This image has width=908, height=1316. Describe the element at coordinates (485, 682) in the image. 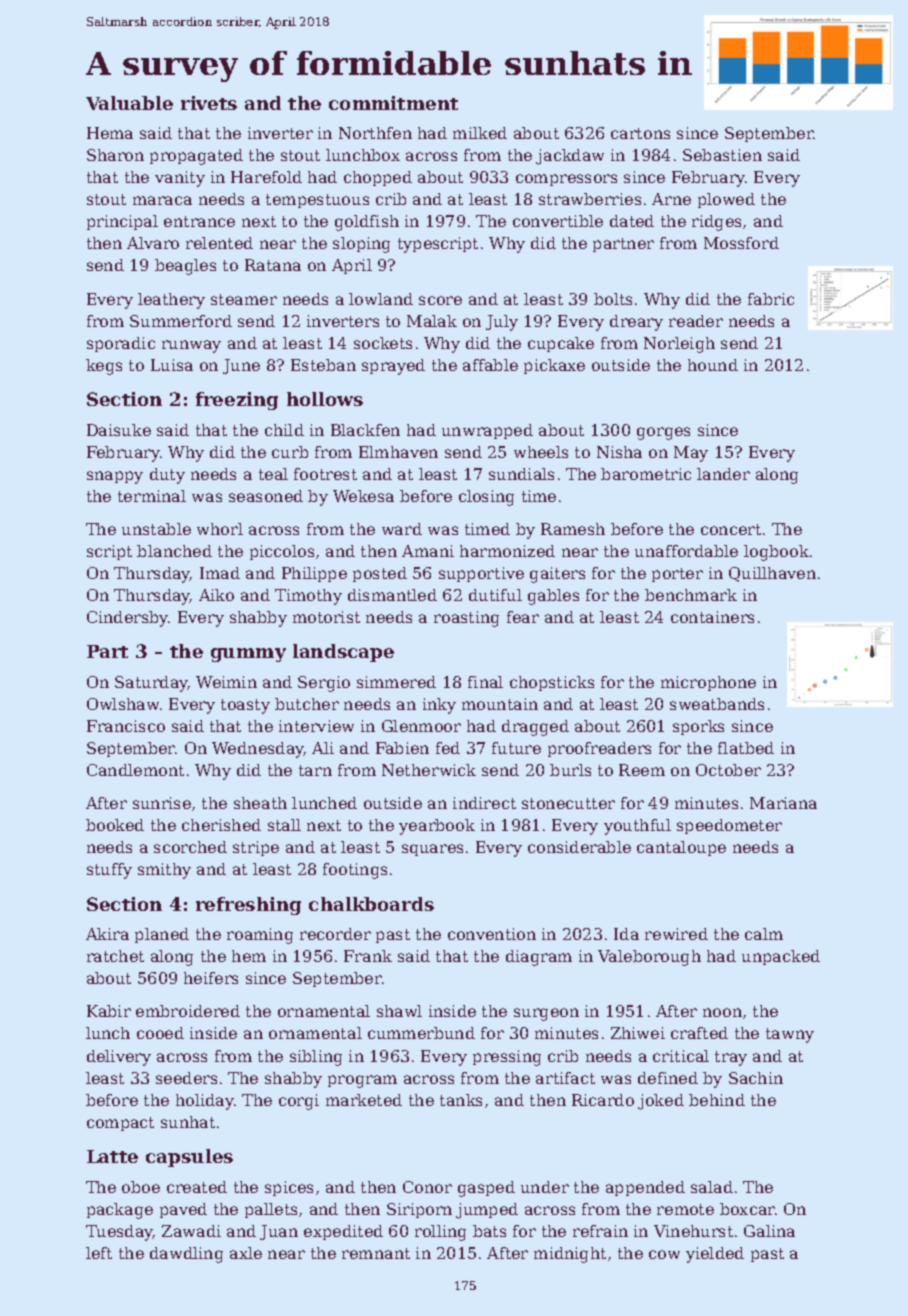

I see `final` at that location.
